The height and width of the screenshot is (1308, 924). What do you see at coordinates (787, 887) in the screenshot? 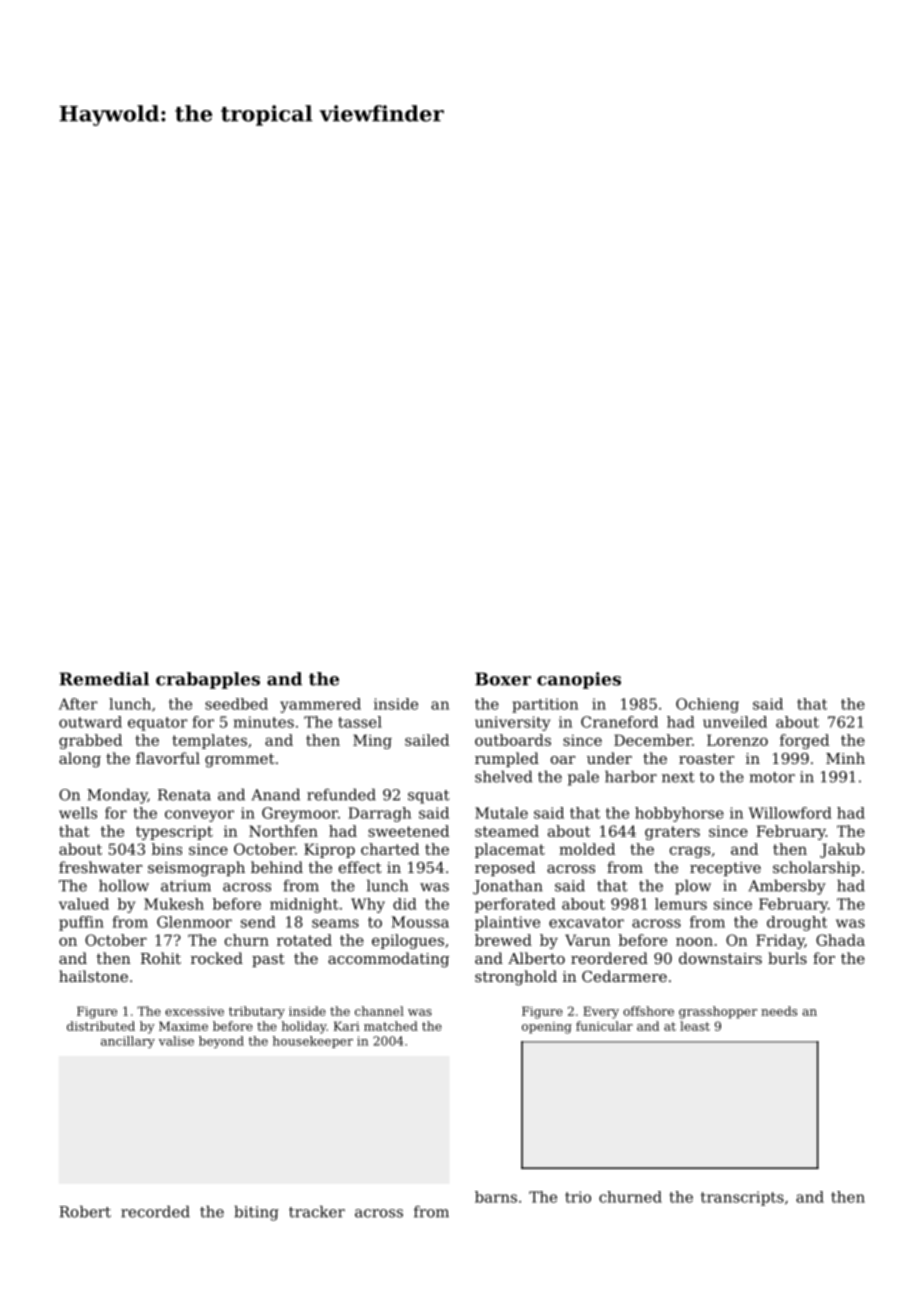
I see `Ambersby` at bounding box center [787, 887].
